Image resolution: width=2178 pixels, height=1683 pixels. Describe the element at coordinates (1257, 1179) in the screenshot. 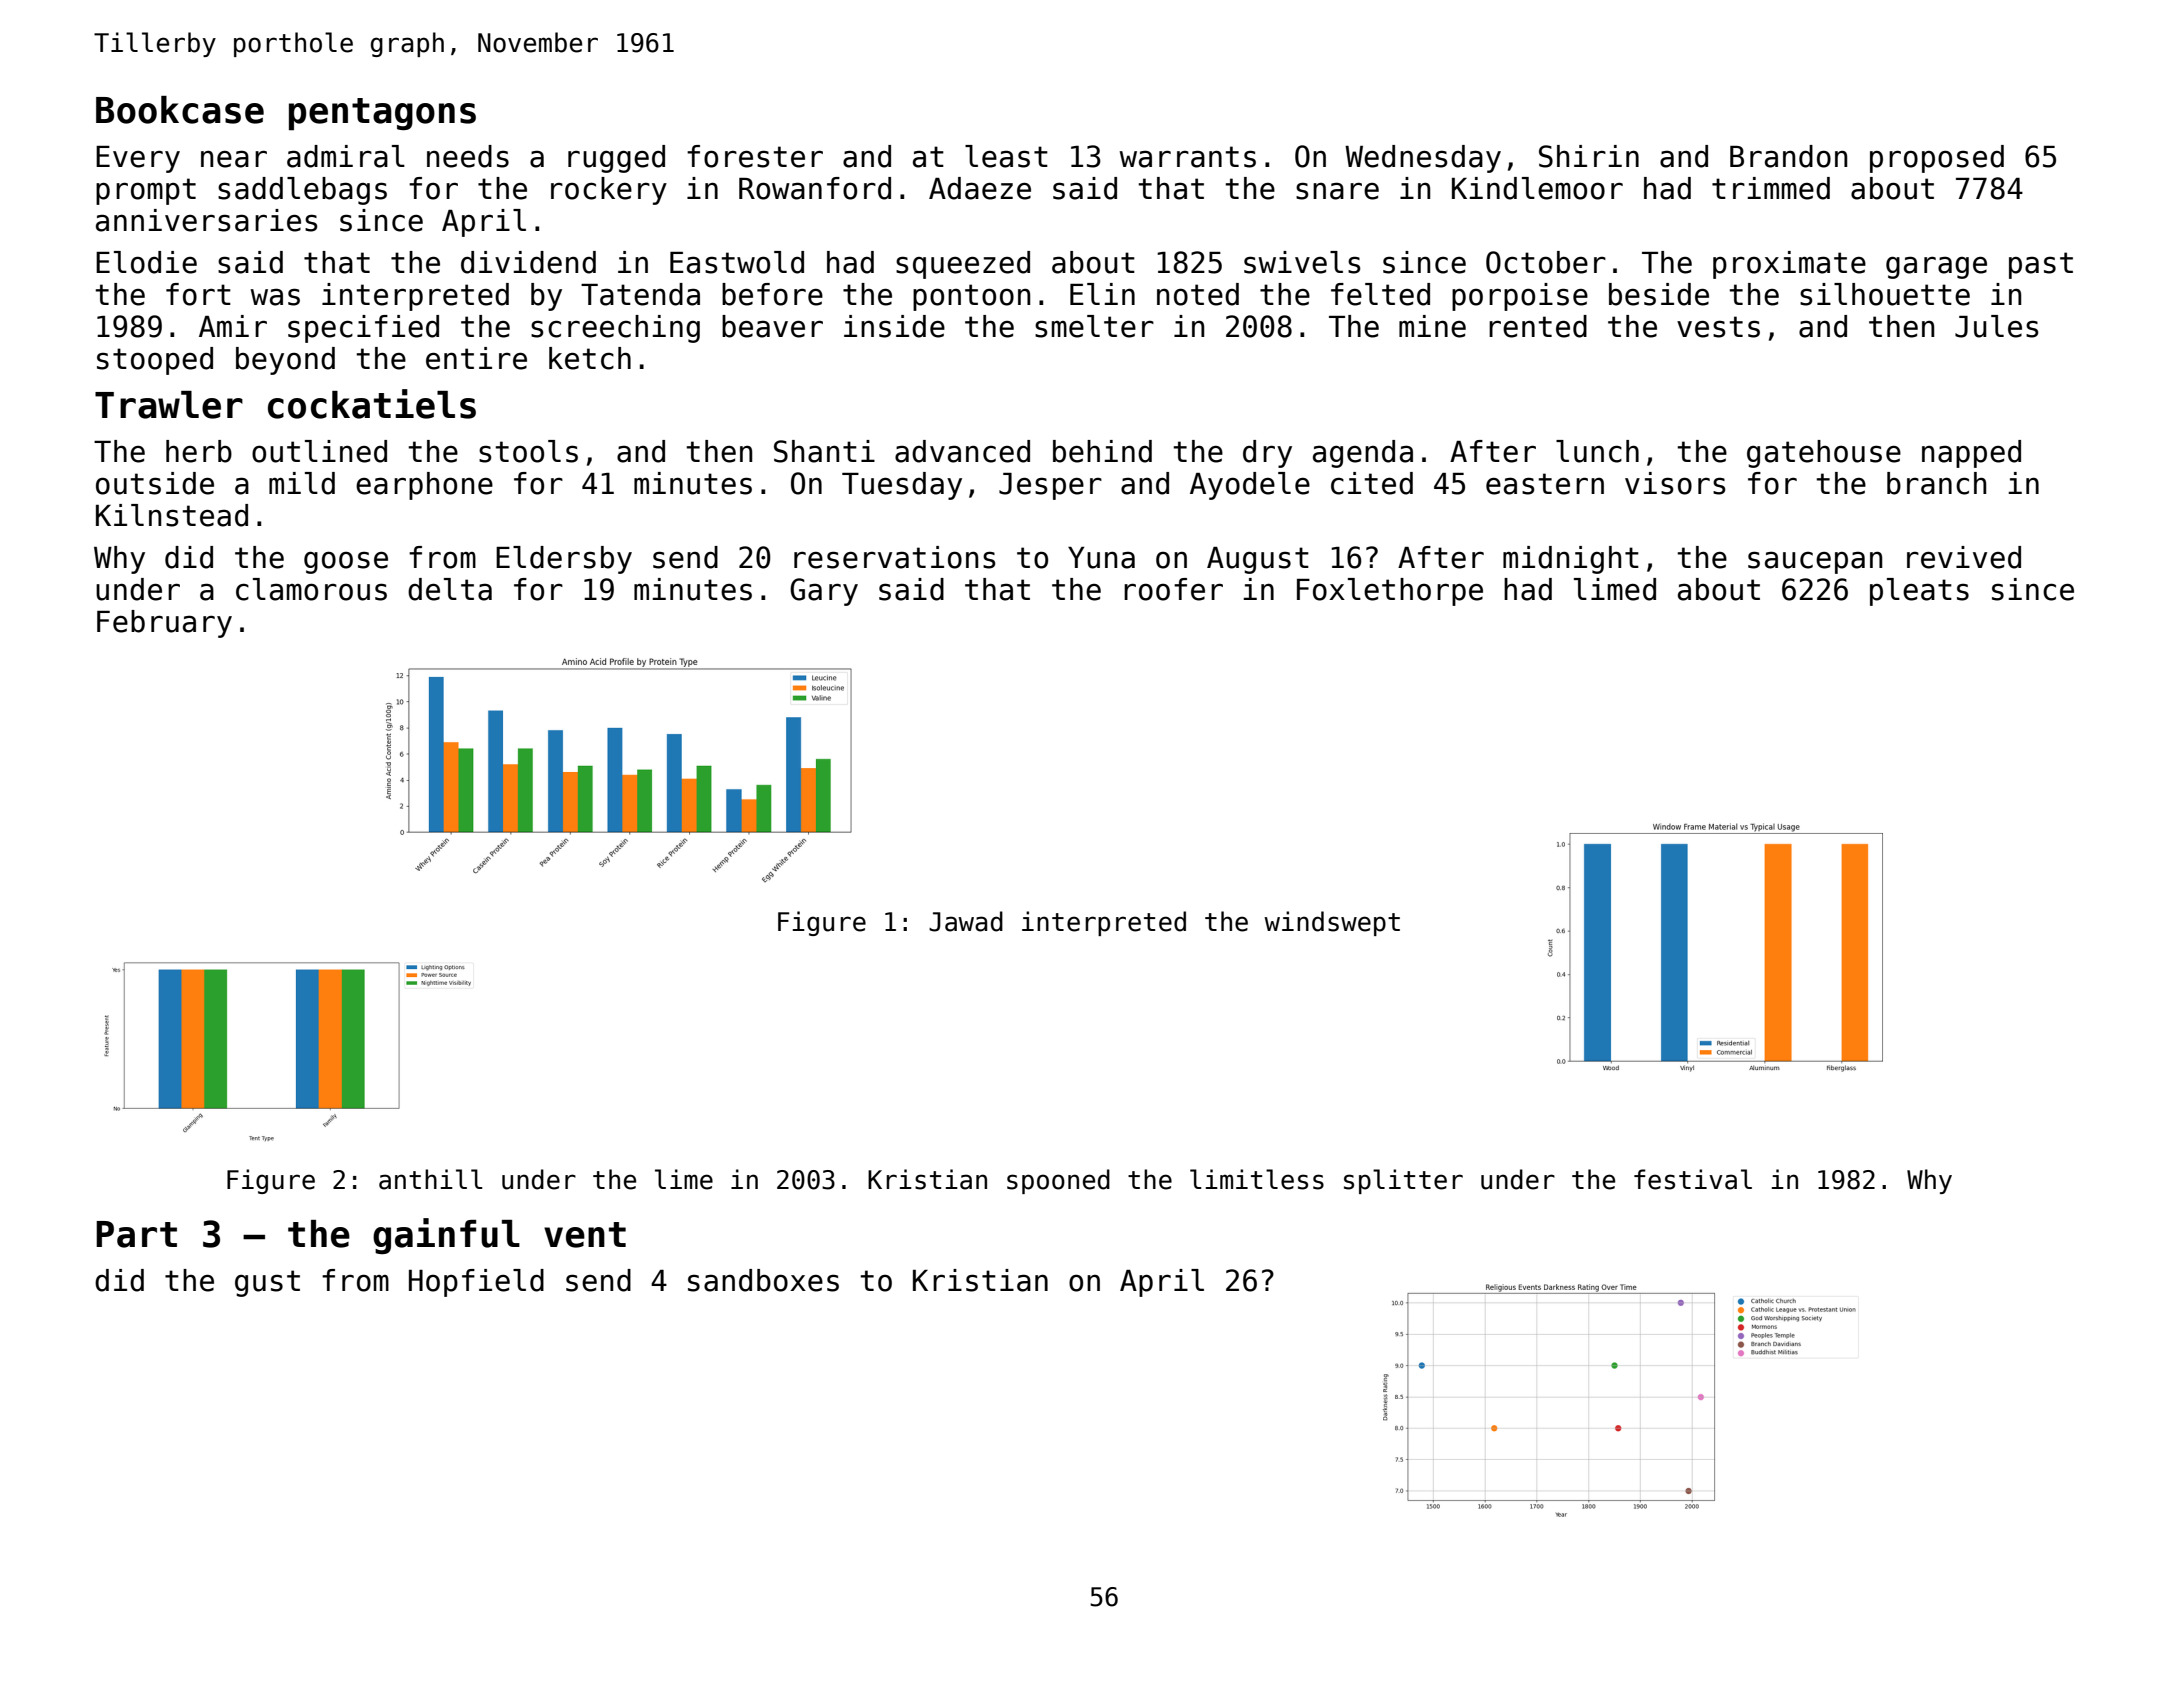

I see `limitless` at that location.
